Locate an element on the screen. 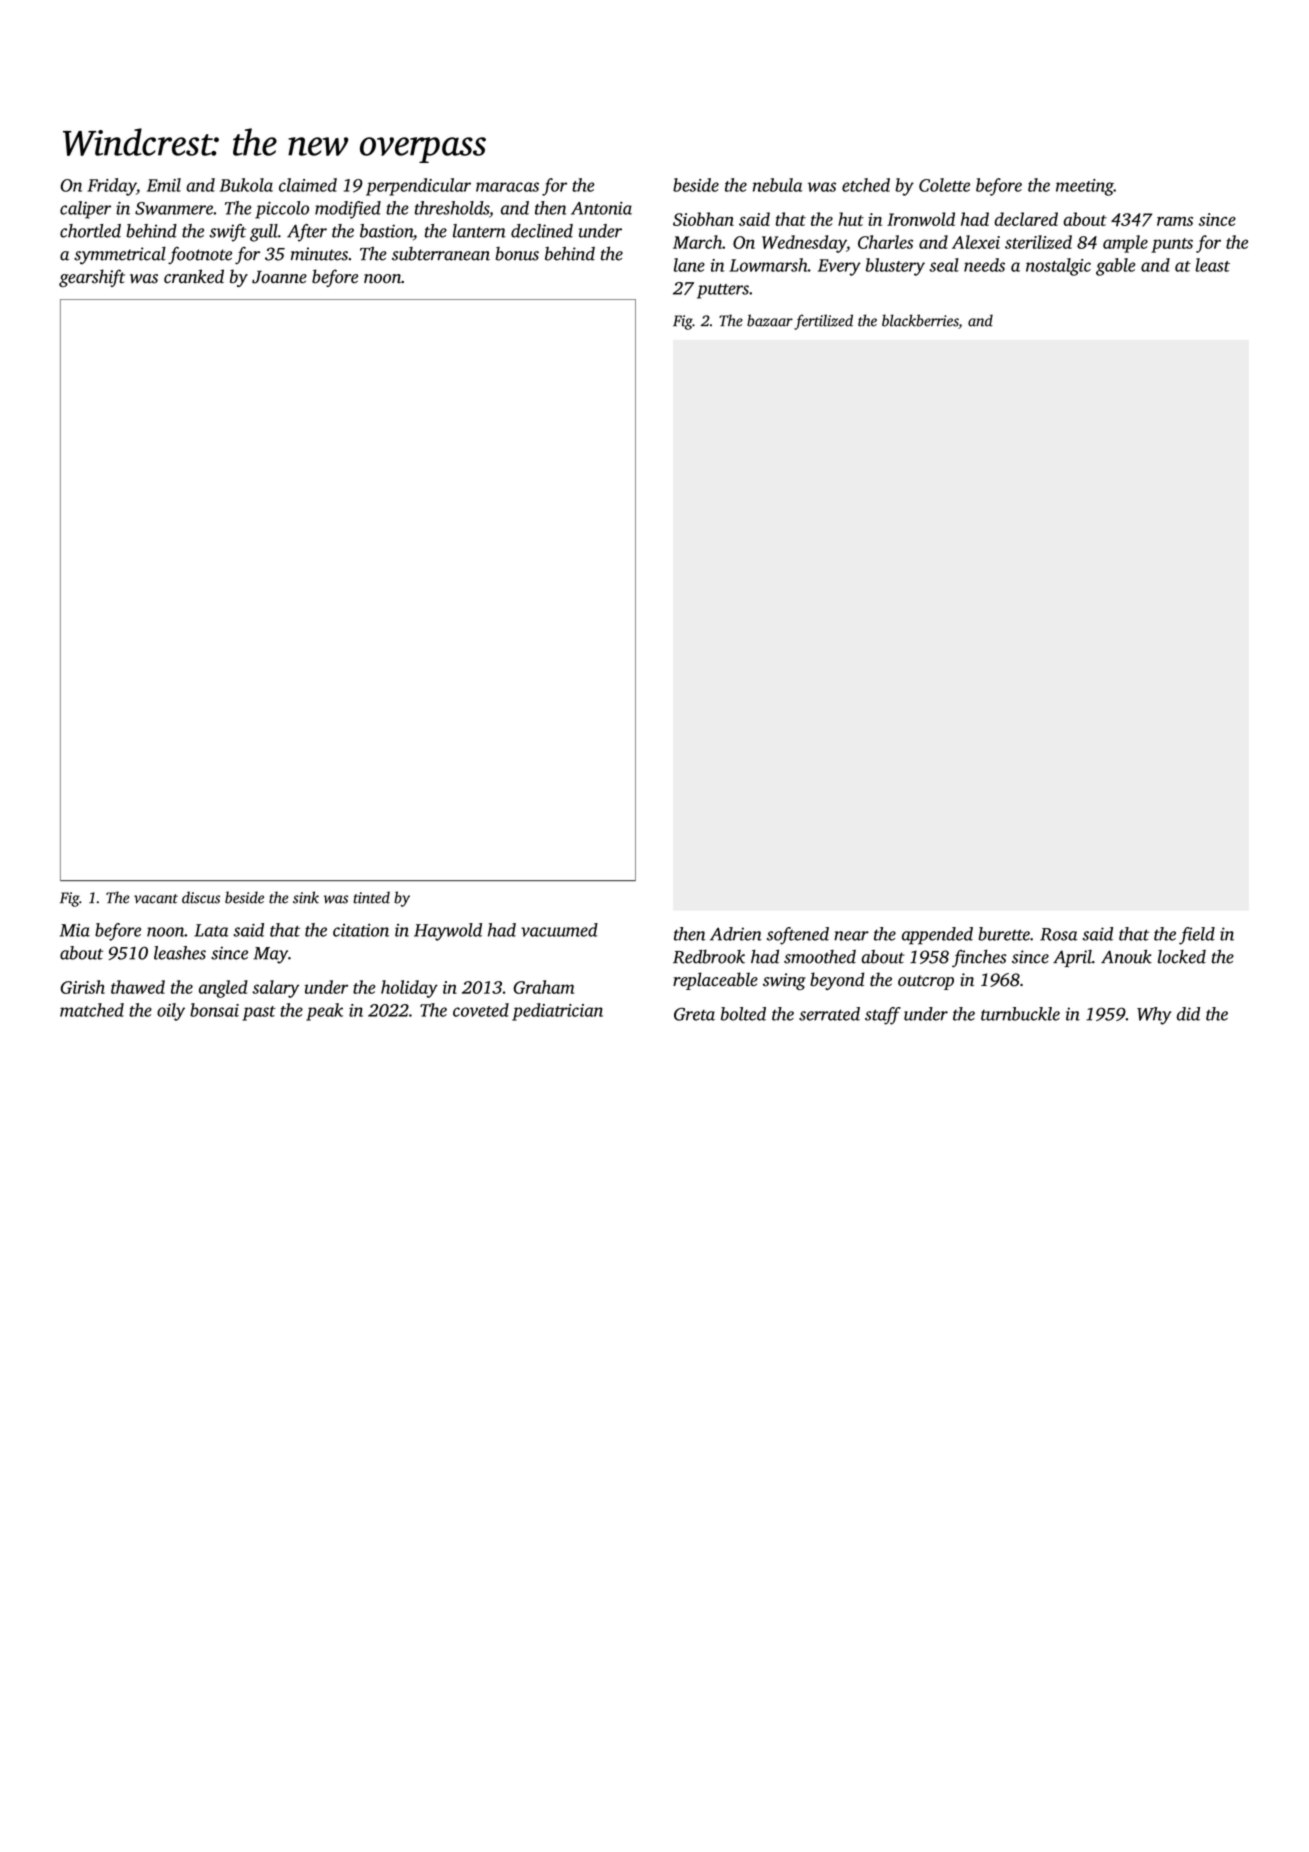 Image resolution: width=1309 pixels, height=1852 pixels. appended is located at coordinates (937, 936).
